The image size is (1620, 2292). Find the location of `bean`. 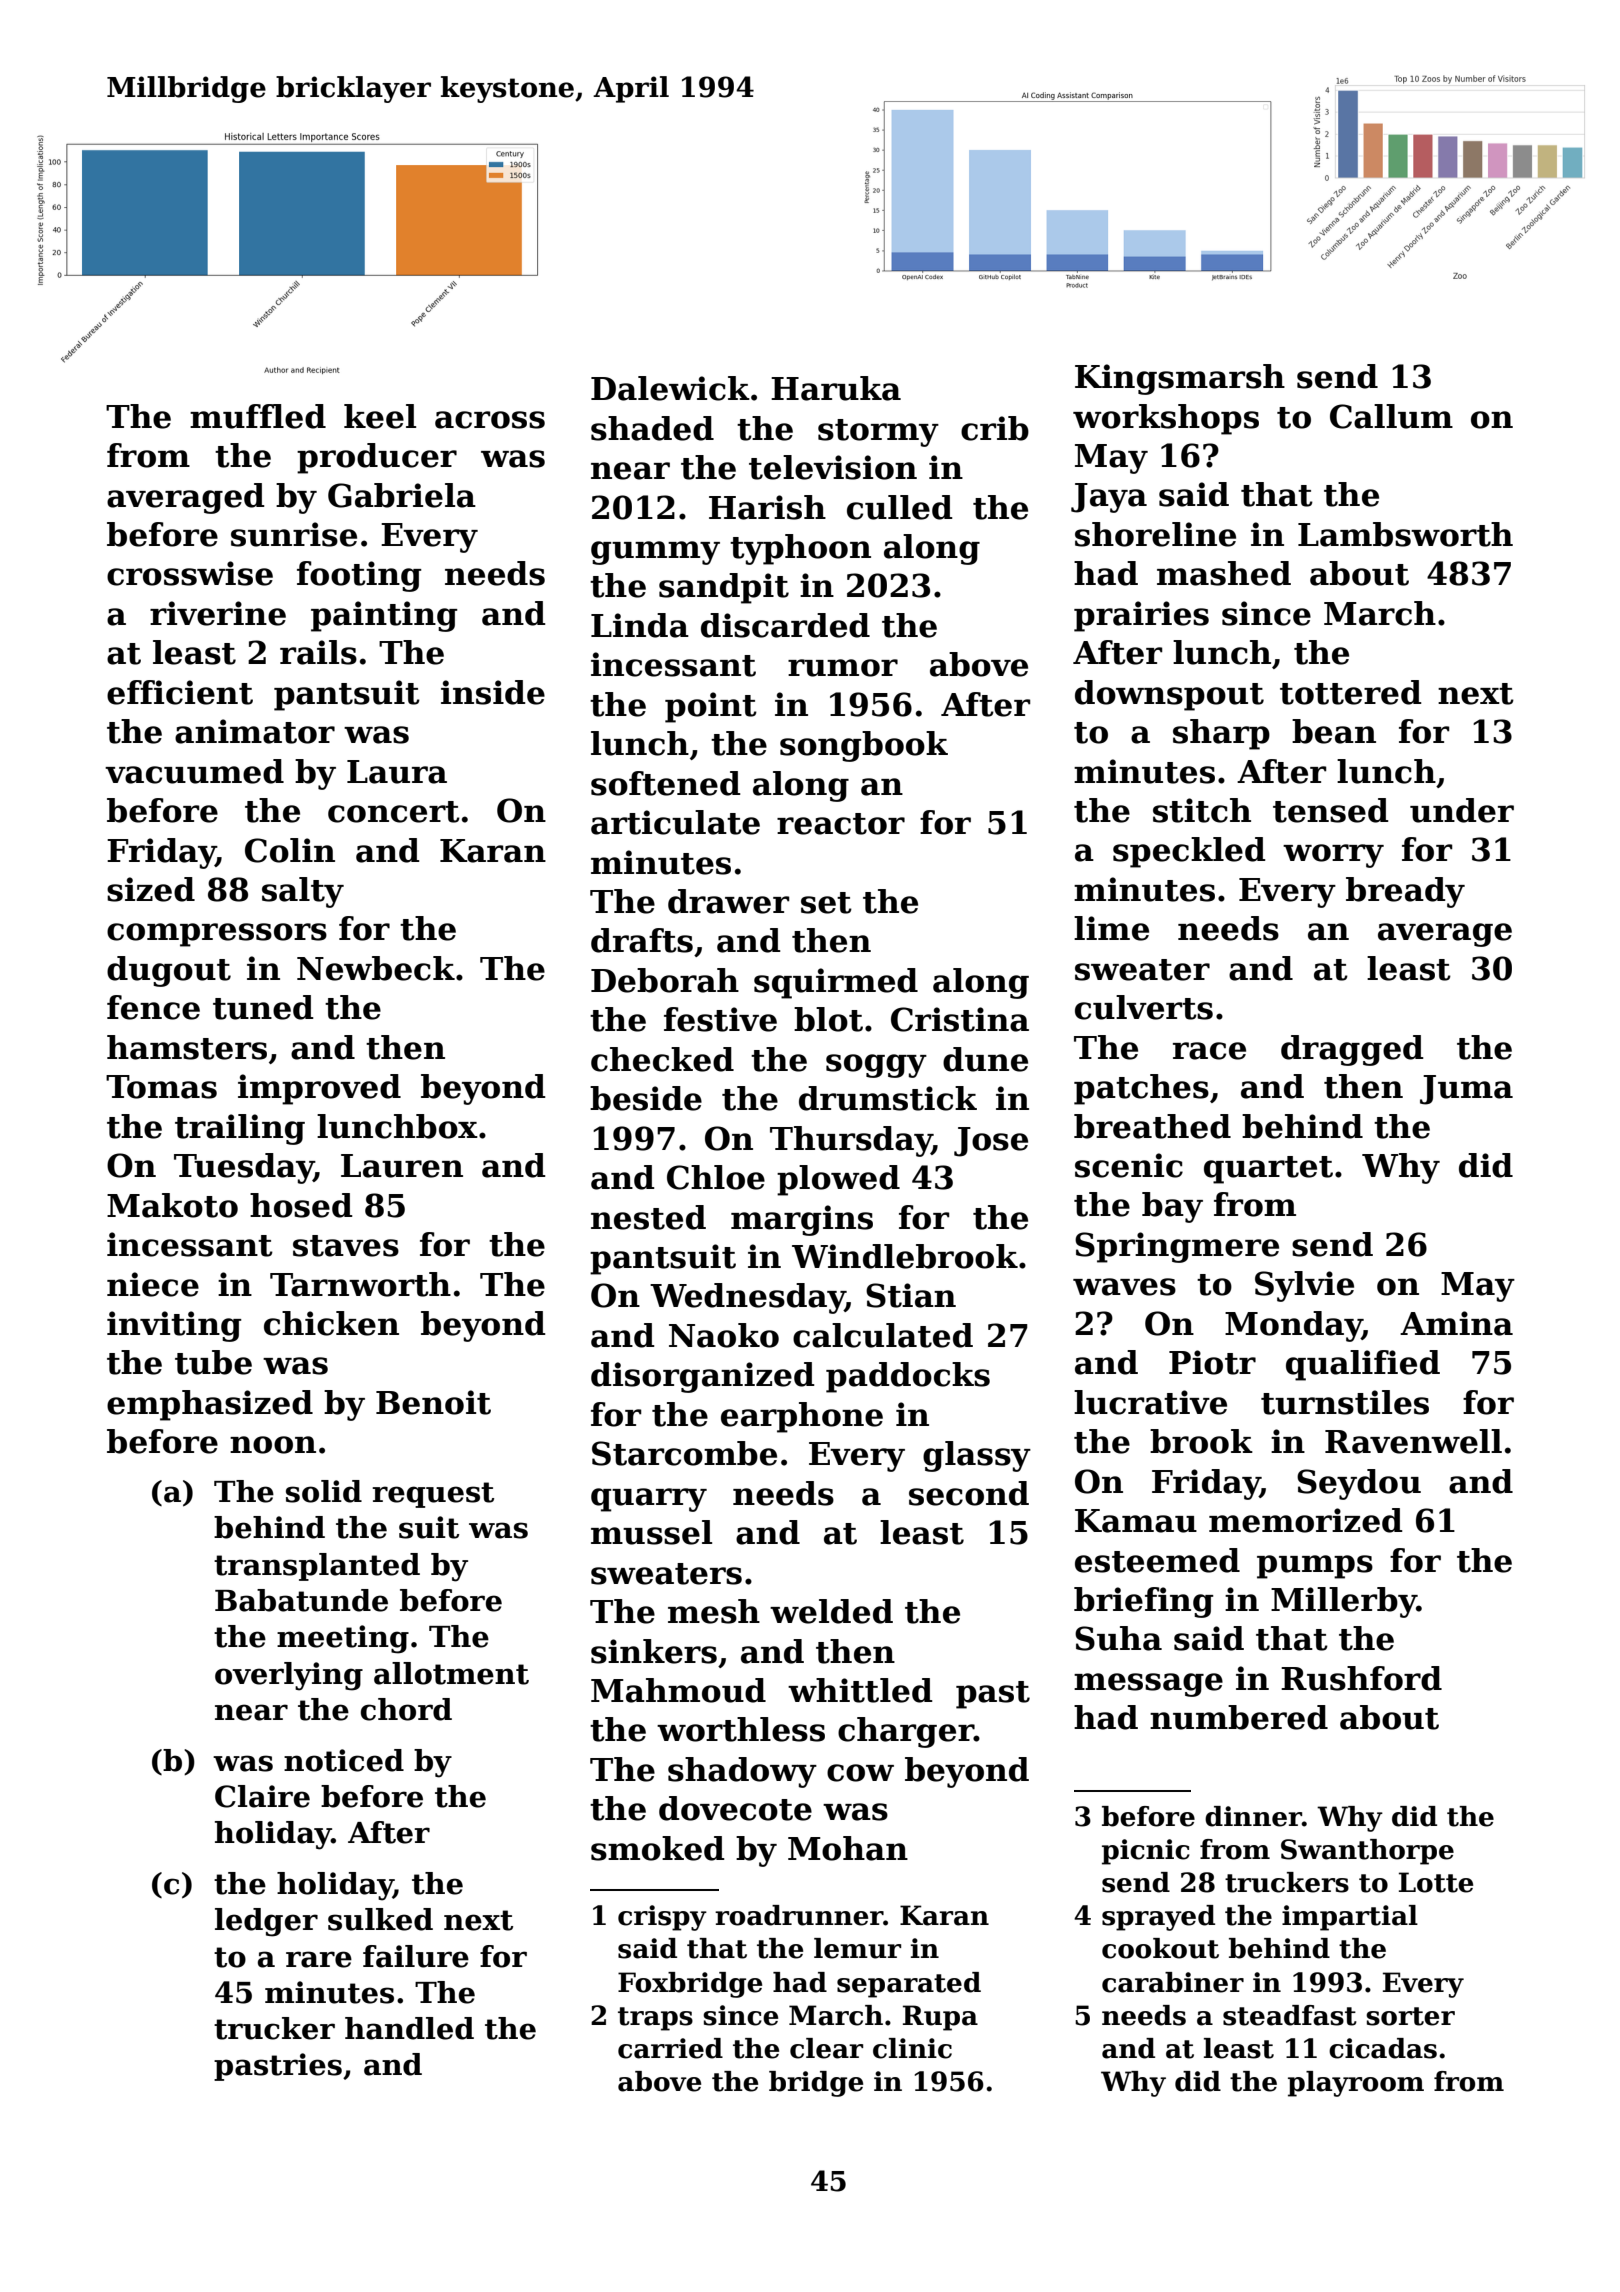

bean is located at coordinates (1334, 731).
